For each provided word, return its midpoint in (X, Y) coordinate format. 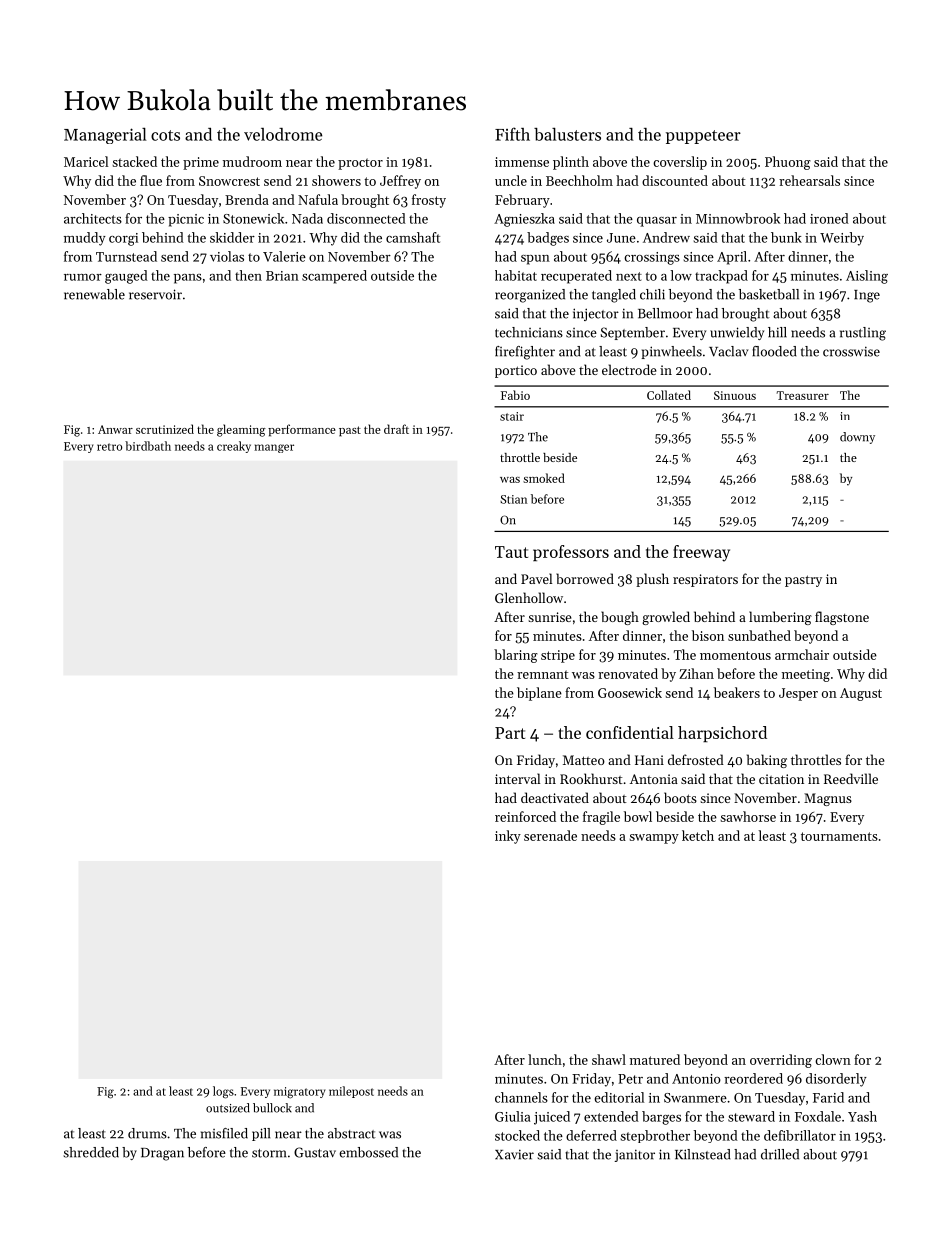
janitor (634, 1155)
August (861, 694)
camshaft (413, 237)
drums (147, 1133)
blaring (516, 656)
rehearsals (809, 180)
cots (165, 135)
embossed (368, 1152)
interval (517, 778)
